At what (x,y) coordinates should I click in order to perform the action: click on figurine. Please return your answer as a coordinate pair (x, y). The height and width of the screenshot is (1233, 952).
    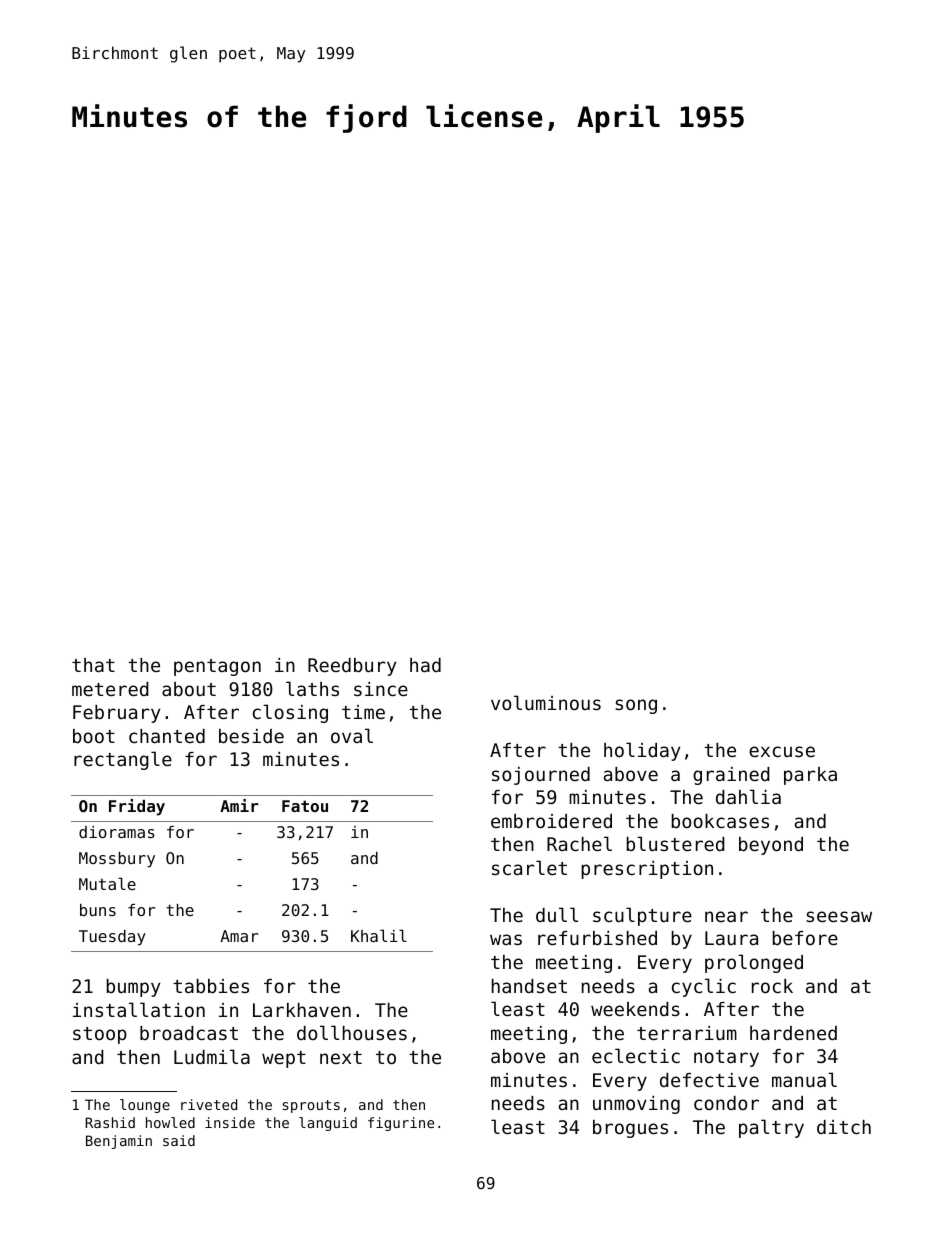
    Looking at the image, I should click on (401, 1124).
